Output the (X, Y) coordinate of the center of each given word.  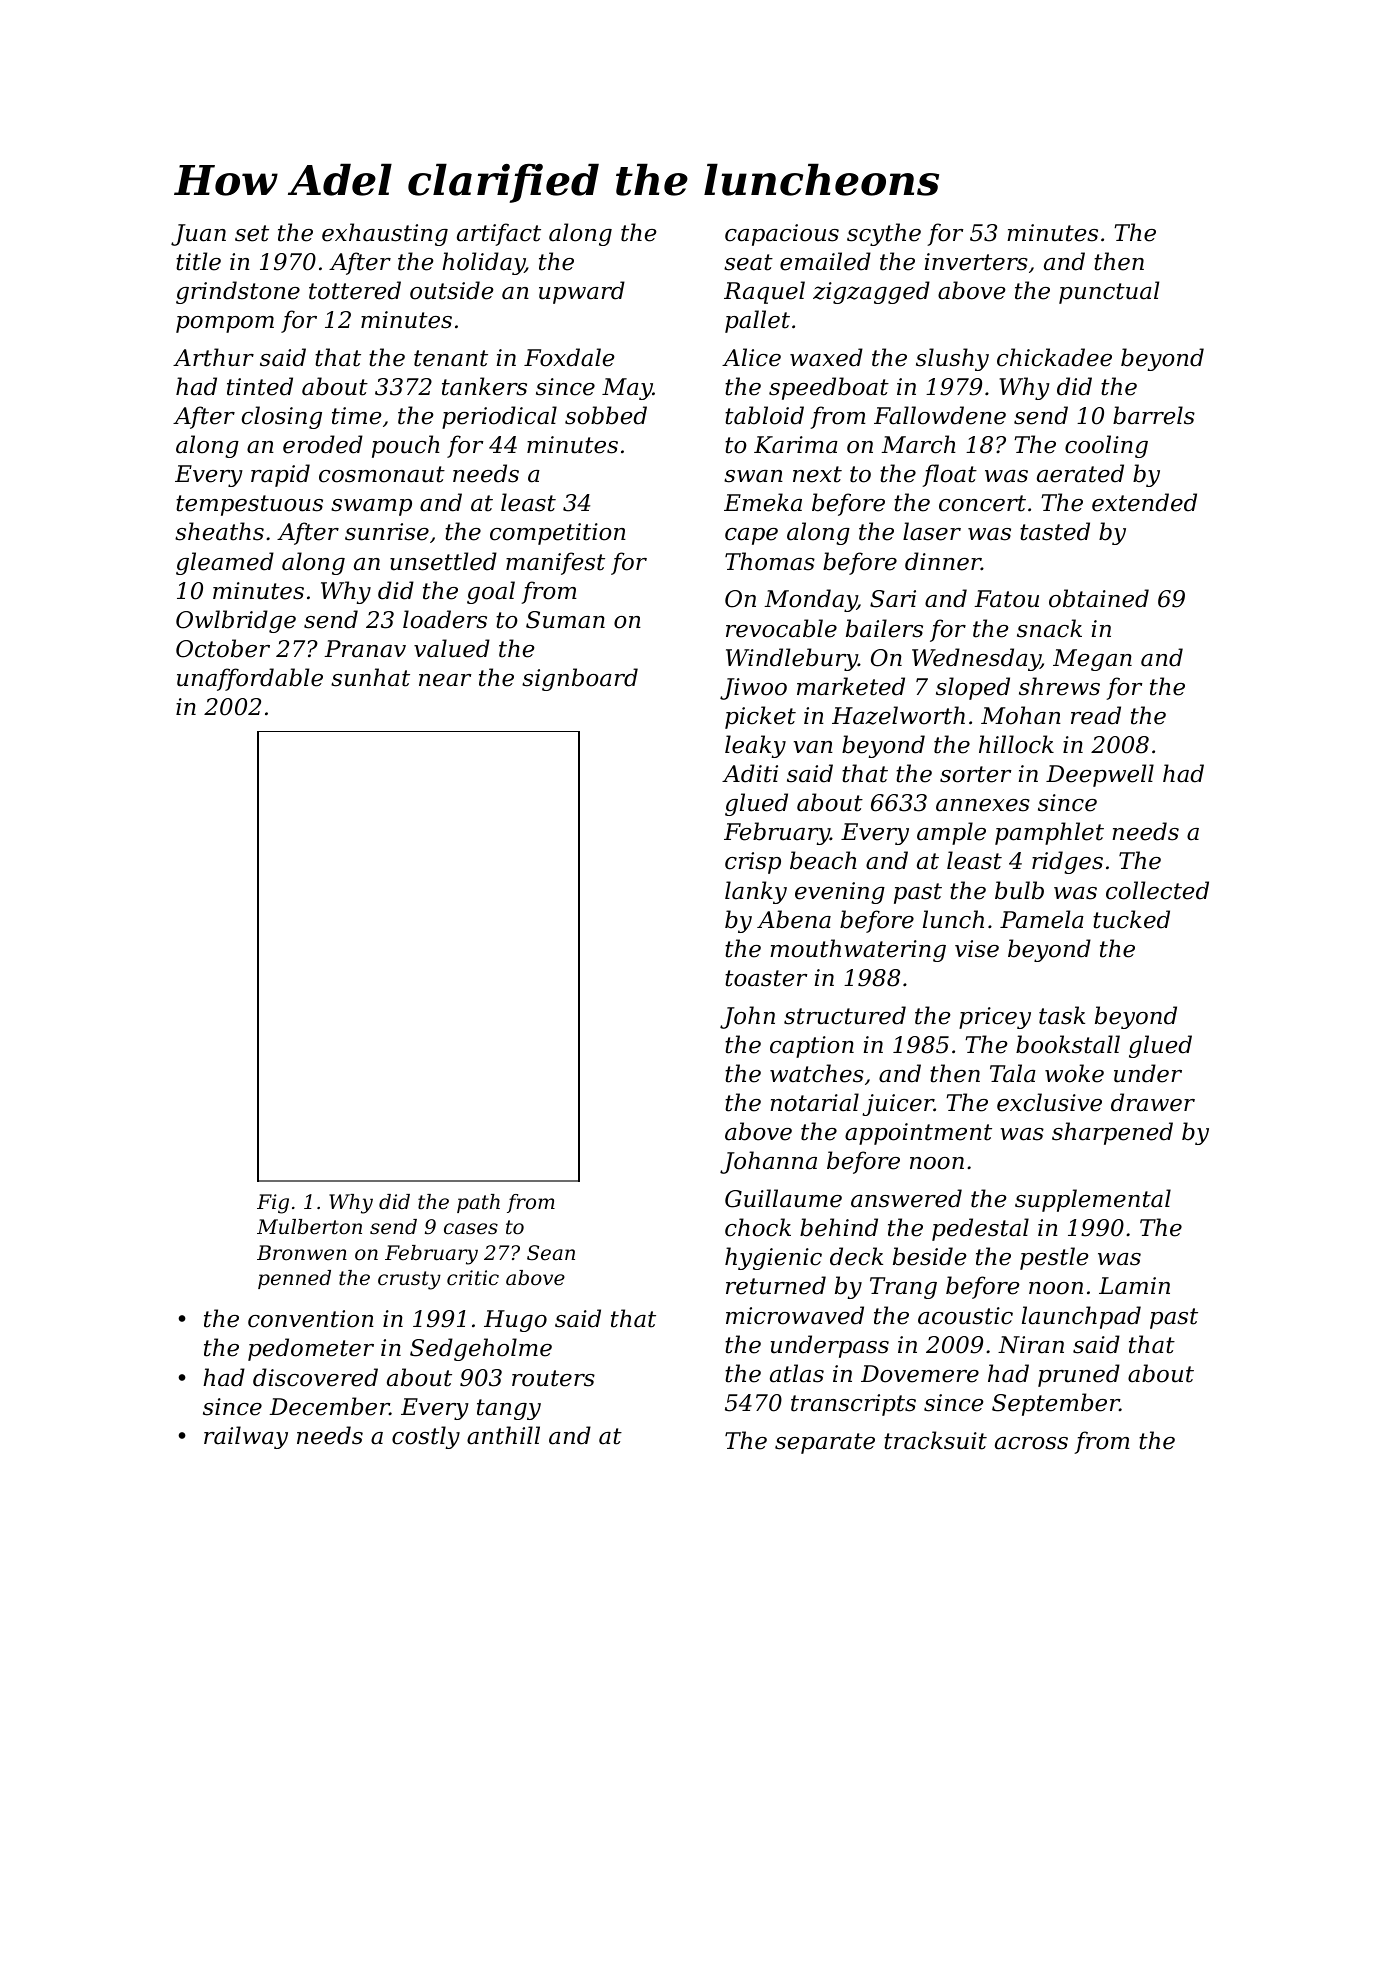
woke (1074, 1073)
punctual (1109, 292)
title (198, 261)
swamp (371, 507)
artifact (499, 234)
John (747, 1017)
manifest (555, 563)
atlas (797, 1373)
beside (929, 1256)
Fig (273, 1204)
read (1096, 715)
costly (426, 1437)
